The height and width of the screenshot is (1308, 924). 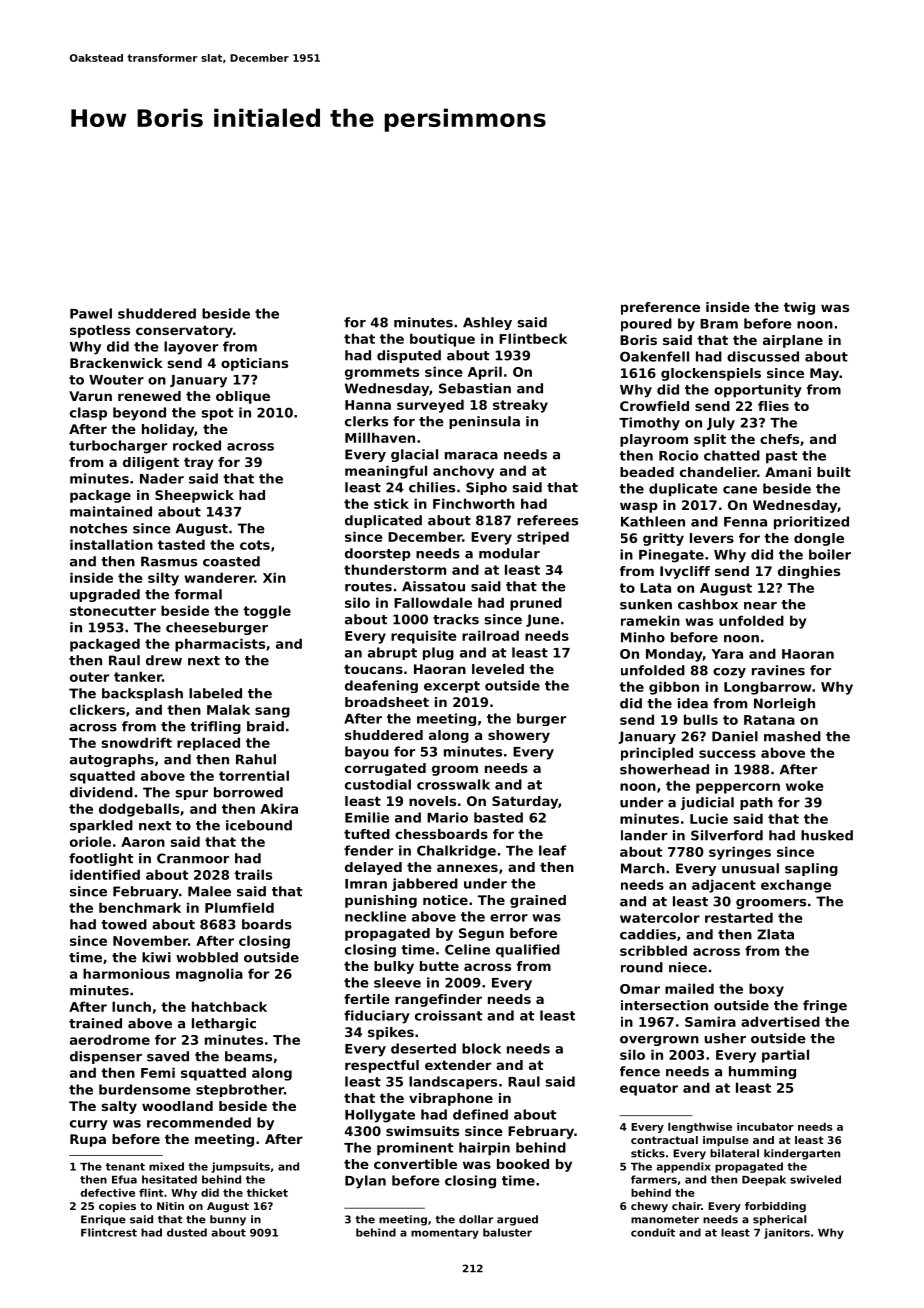 What do you see at coordinates (474, 503) in the screenshot?
I see `Finchworth` at bounding box center [474, 503].
